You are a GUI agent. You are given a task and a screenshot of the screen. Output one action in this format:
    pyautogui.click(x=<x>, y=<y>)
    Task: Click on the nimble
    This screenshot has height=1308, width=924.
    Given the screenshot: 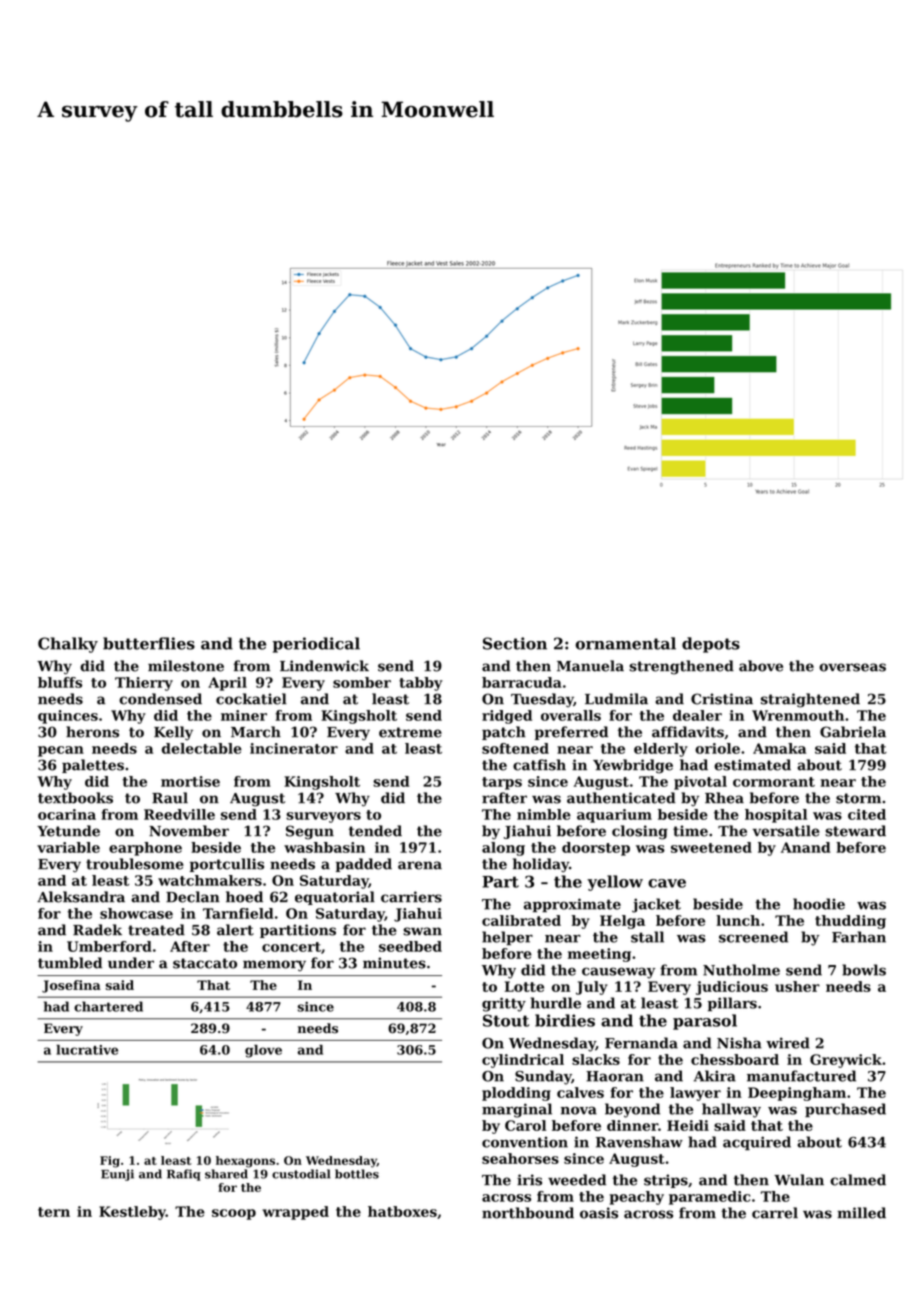 What is the action you would take?
    pyautogui.click(x=544, y=814)
